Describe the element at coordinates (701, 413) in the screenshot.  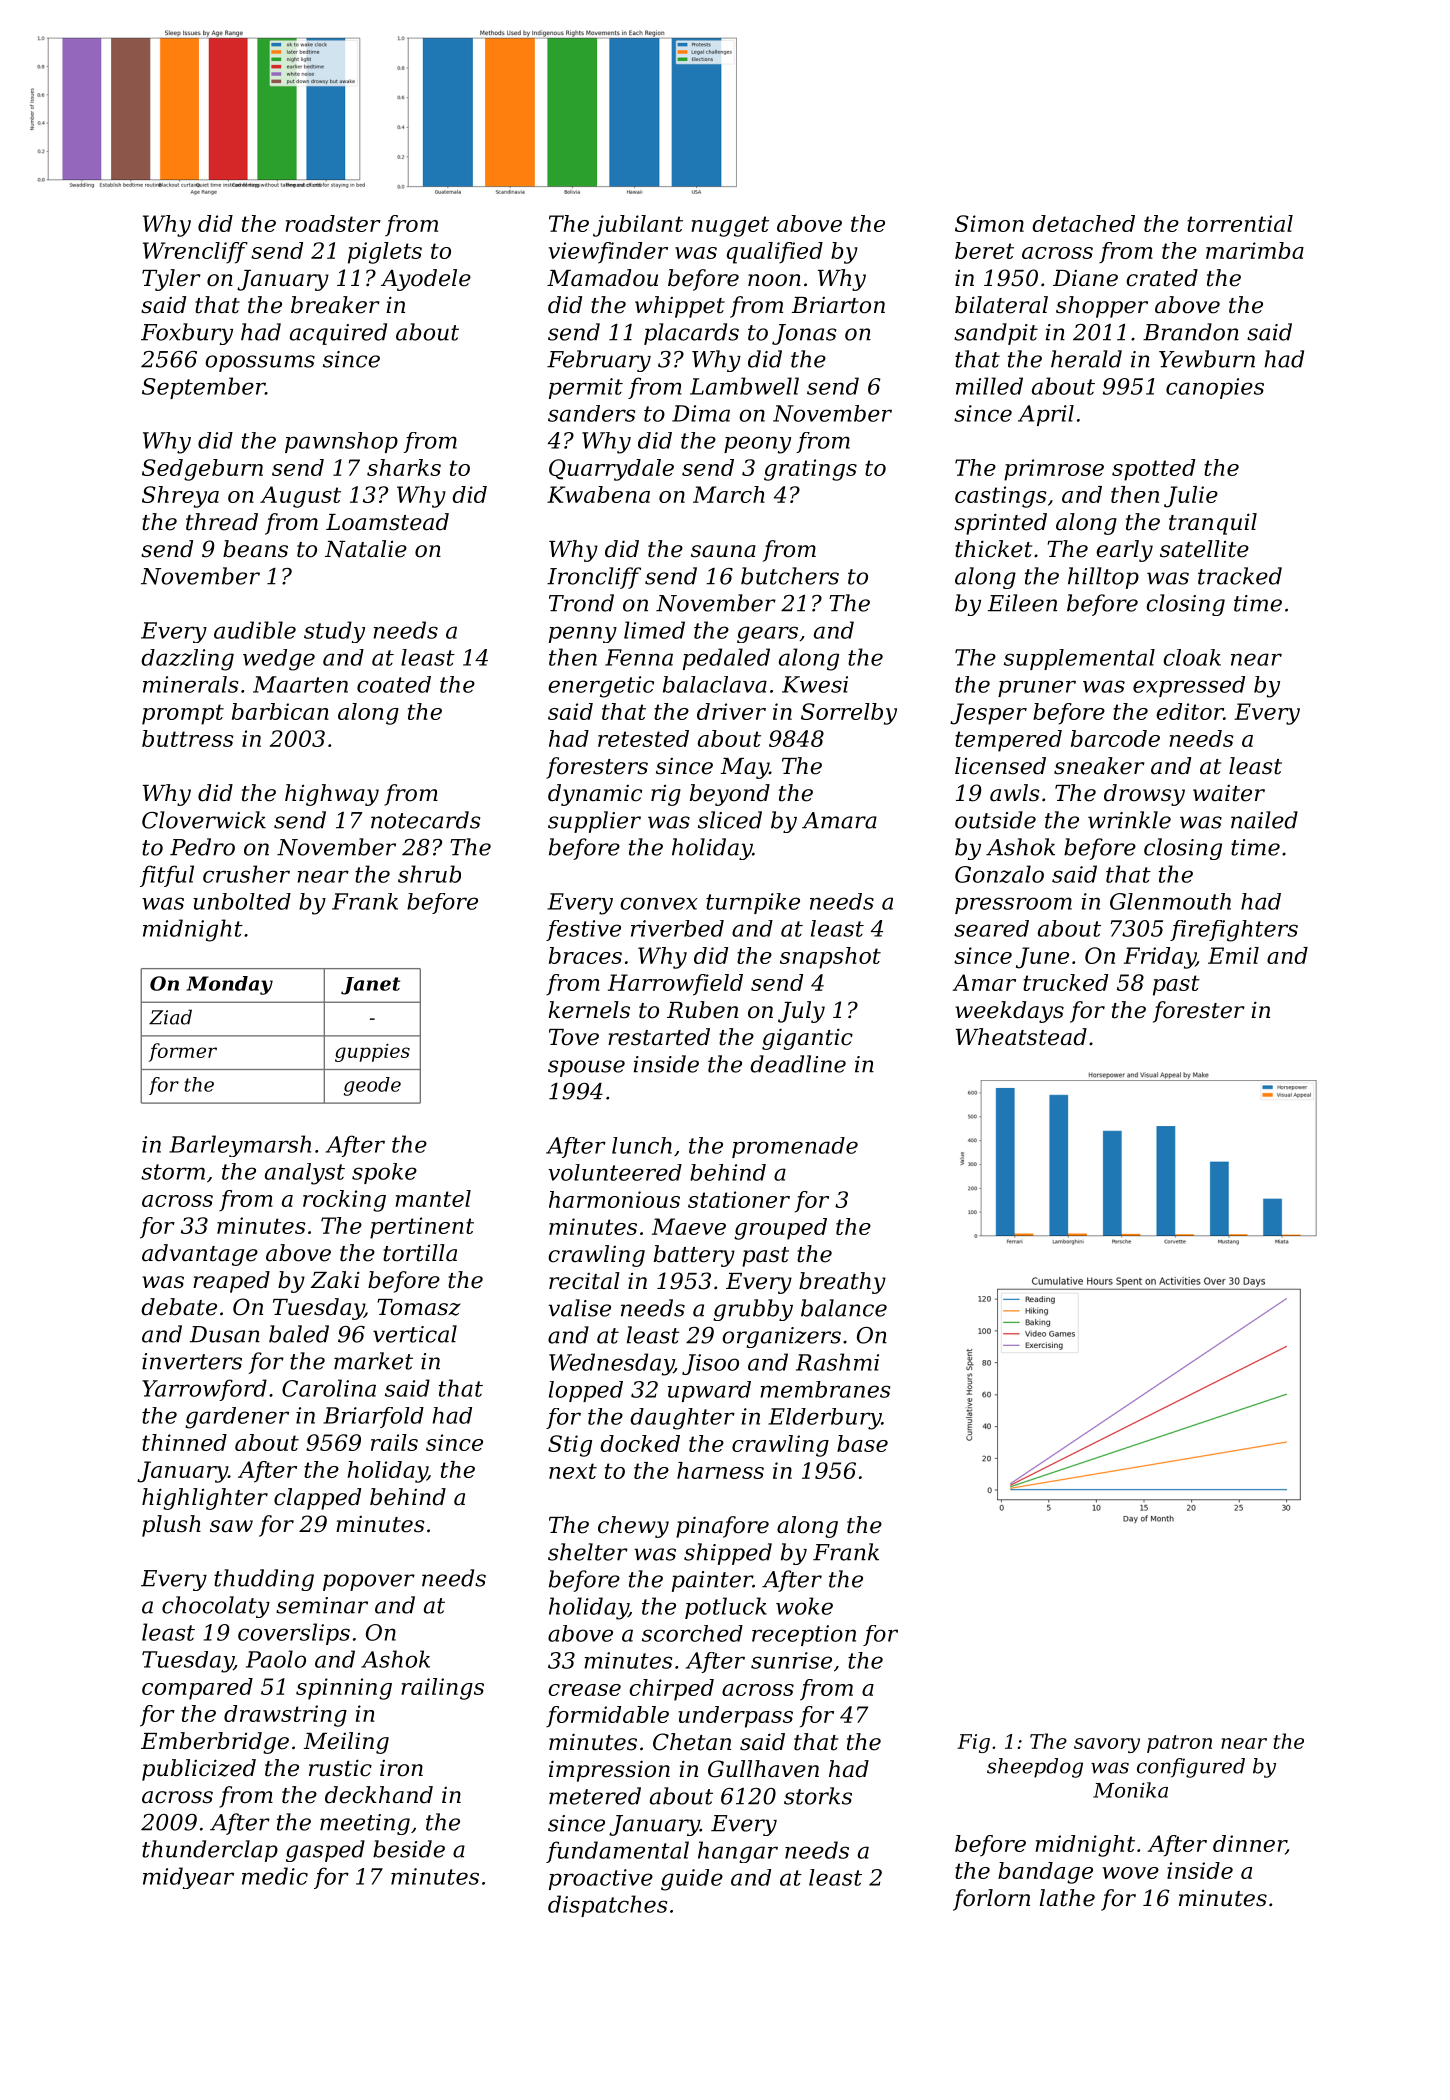
I see `Dima` at that location.
